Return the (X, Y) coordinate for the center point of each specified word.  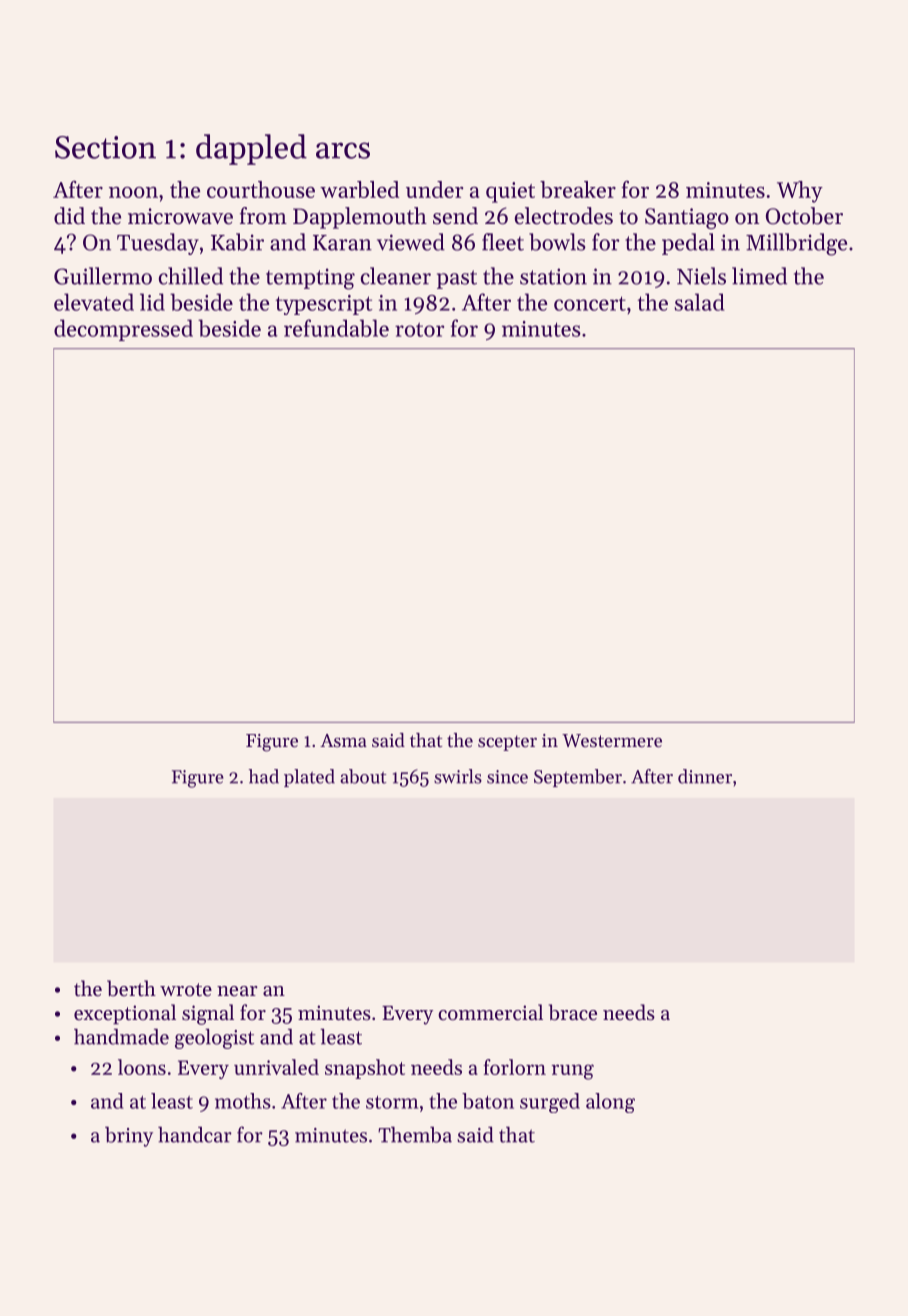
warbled (359, 189)
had (264, 776)
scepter (507, 743)
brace (573, 1012)
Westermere (612, 740)
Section (105, 147)
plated (309, 778)
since (507, 777)
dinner (705, 776)
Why (800, 192)
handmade (121, 1036)
